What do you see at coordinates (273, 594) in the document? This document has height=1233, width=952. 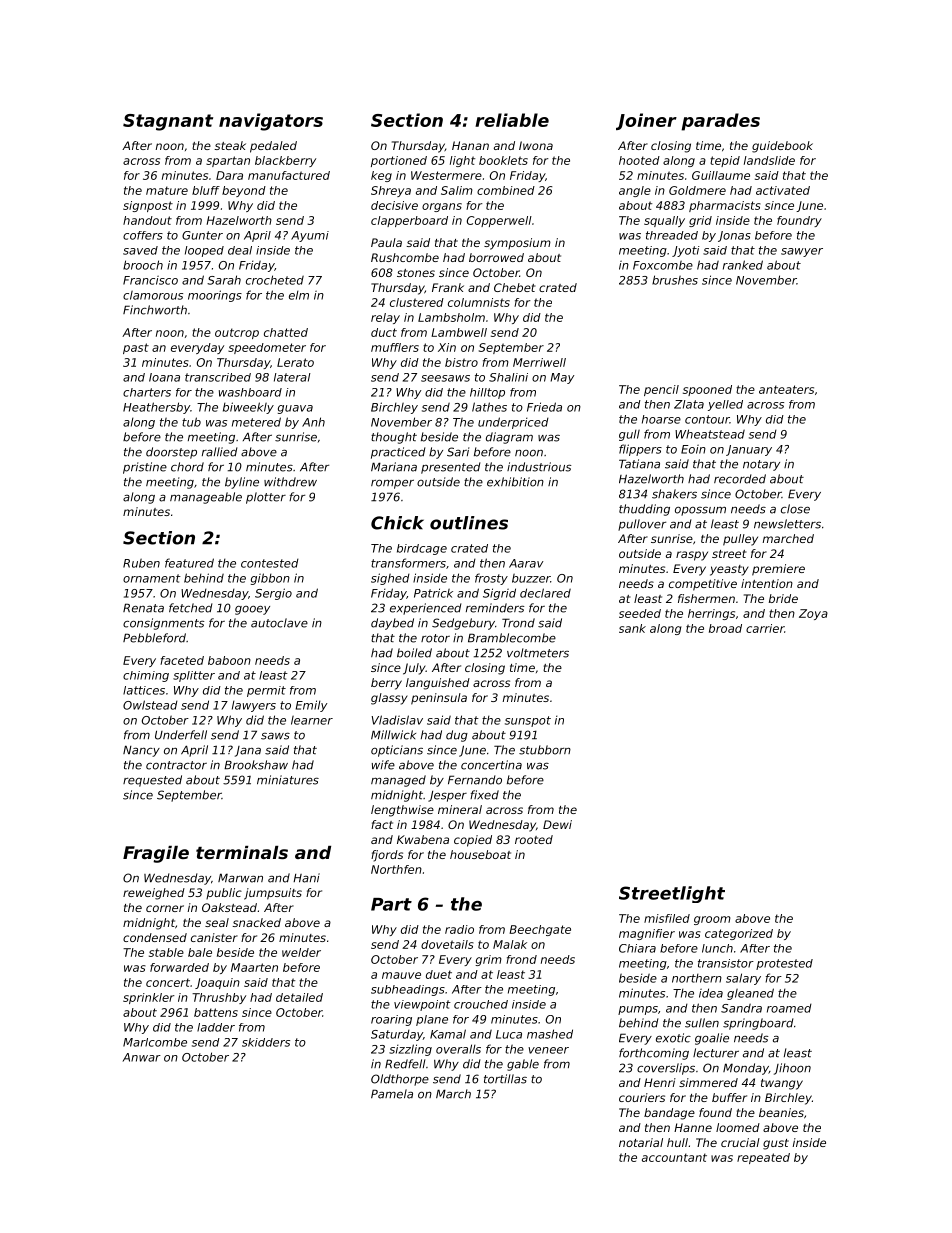 I see `Sergio` at bounding box center [273, 594].
